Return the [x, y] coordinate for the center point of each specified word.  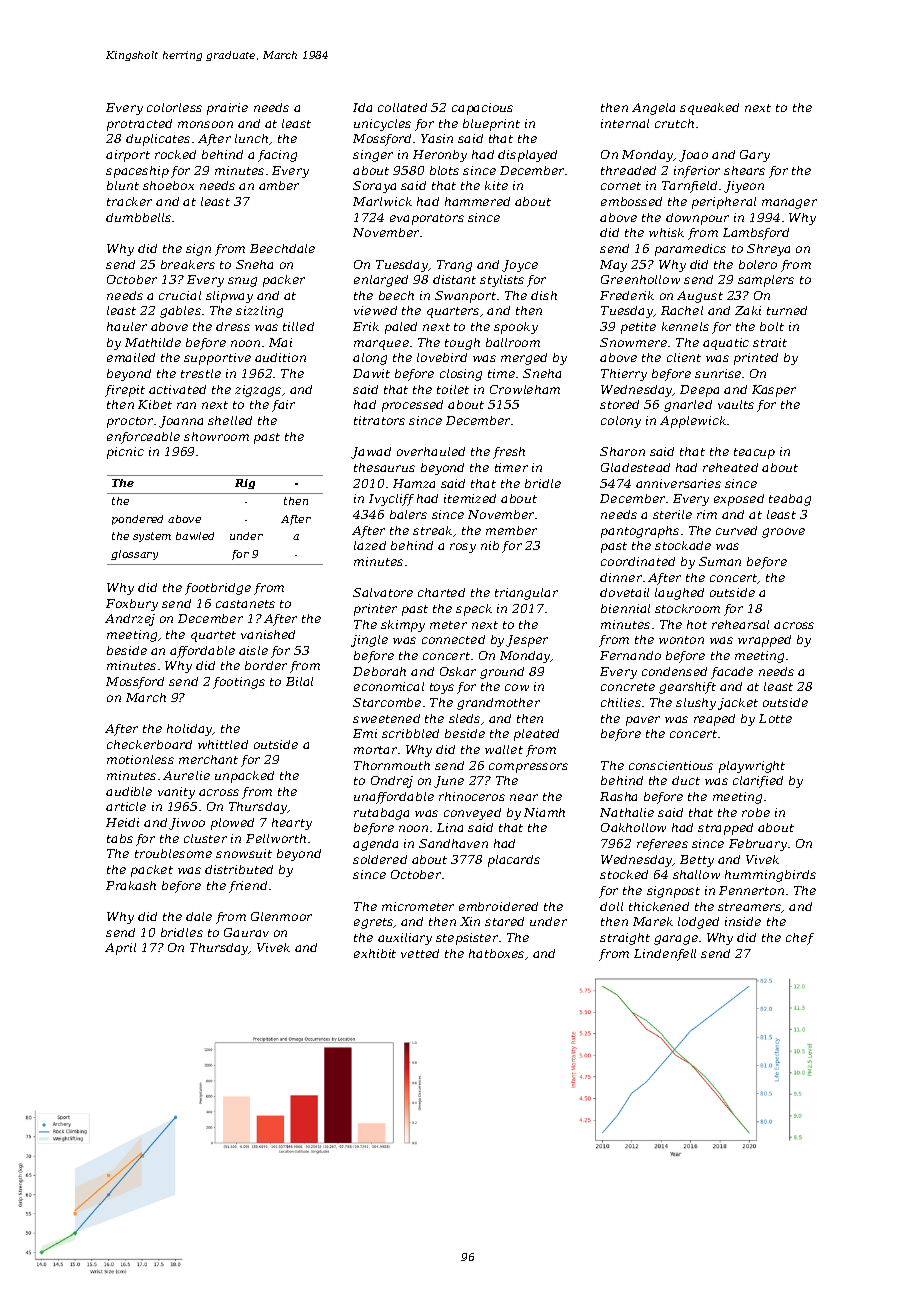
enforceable [143, 438]
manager [789, 204]
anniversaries [678, 483]
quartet [213, 636]
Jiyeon [744, 187]
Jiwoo [187, 824]
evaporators [427, 219]
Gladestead [635, 467]
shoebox [168, 185]
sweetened [386, 718]
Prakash [131, 885]
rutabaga [381, 814]
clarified [758, 782]
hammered [477, 201]
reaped [714, 720]
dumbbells [138, 217]
